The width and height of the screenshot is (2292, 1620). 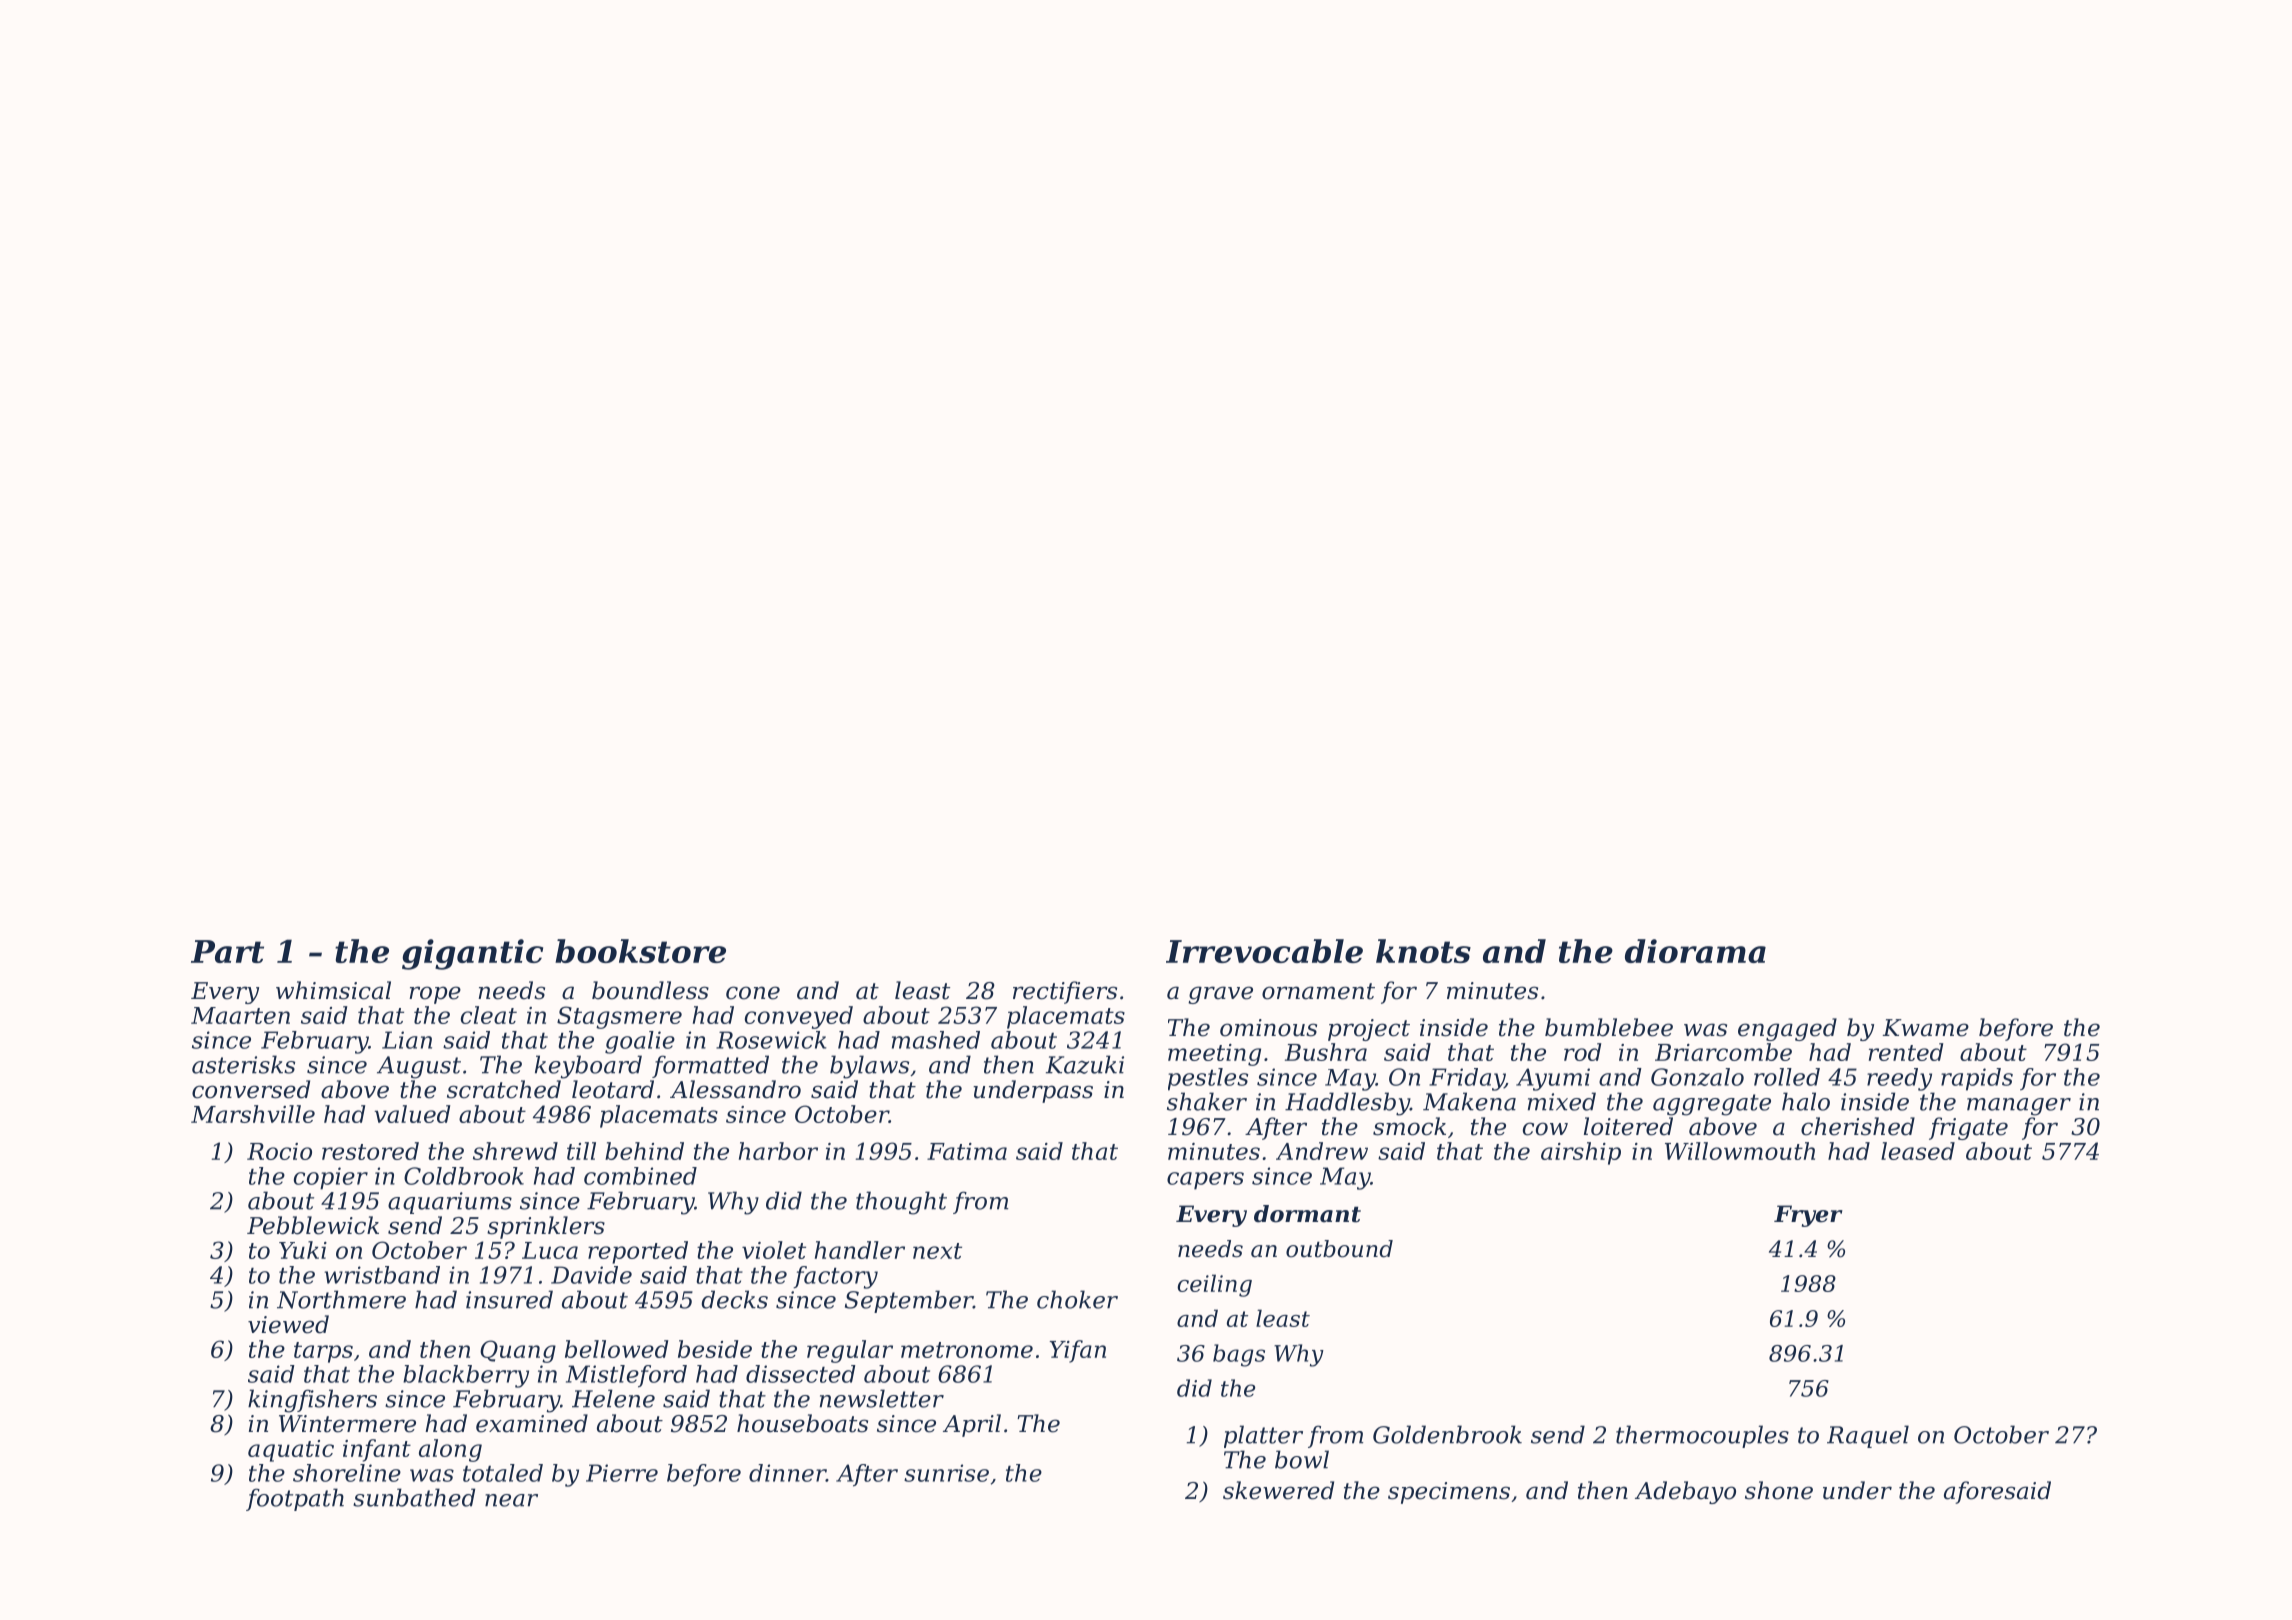 I want to click on engaged, so click(x=1787, y=1029).
